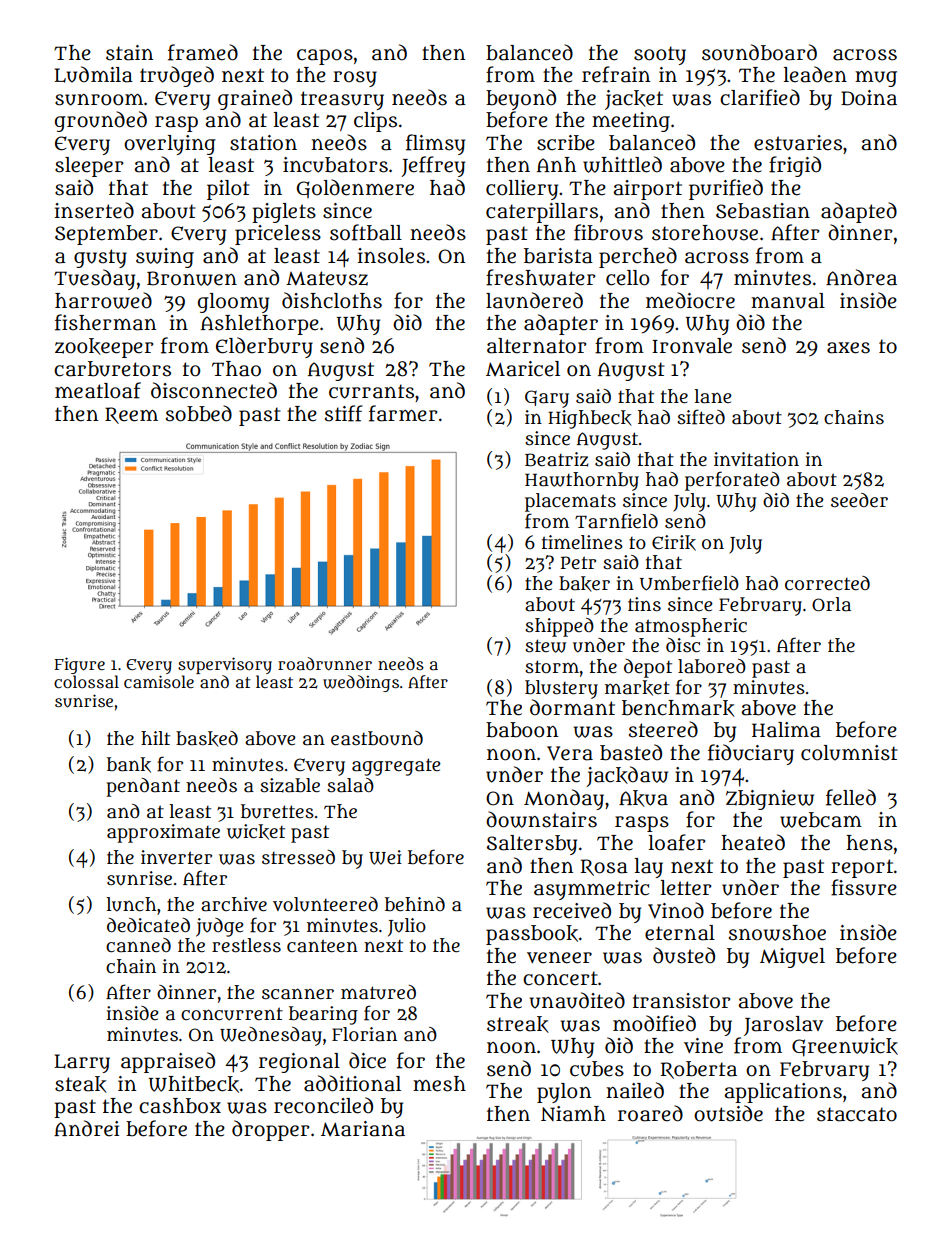 The width and height of the screenshot is (952, 1233). What do you see at coordinates (180, 1106) in the screenshot?
I see `cashbox` at bounding box center [180, 1106].
